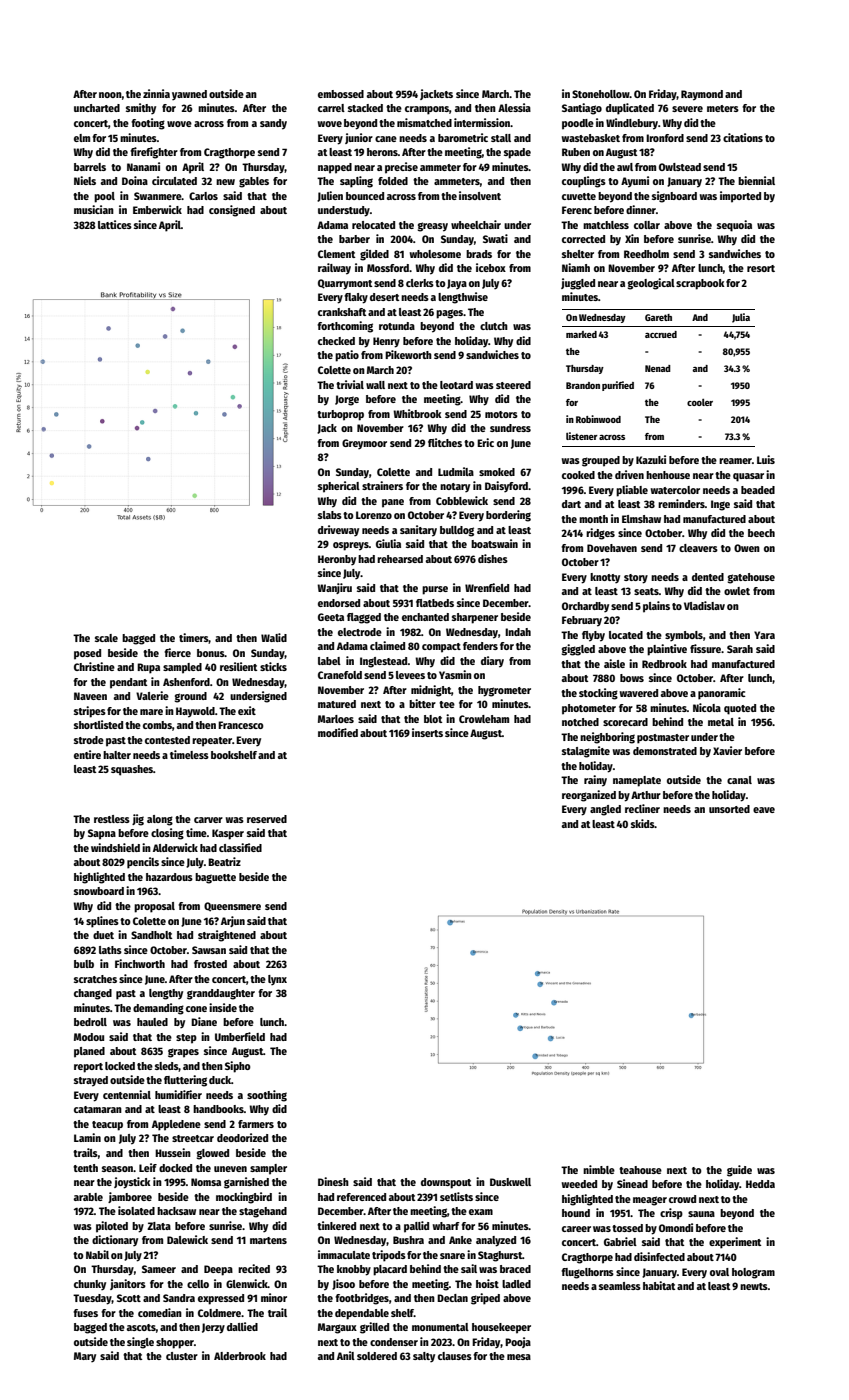 This page has width=849, height=1400. What do you see at coordinates (85, 1357) in the page?
I see `Mary` at bounding box center [85, 1357].
